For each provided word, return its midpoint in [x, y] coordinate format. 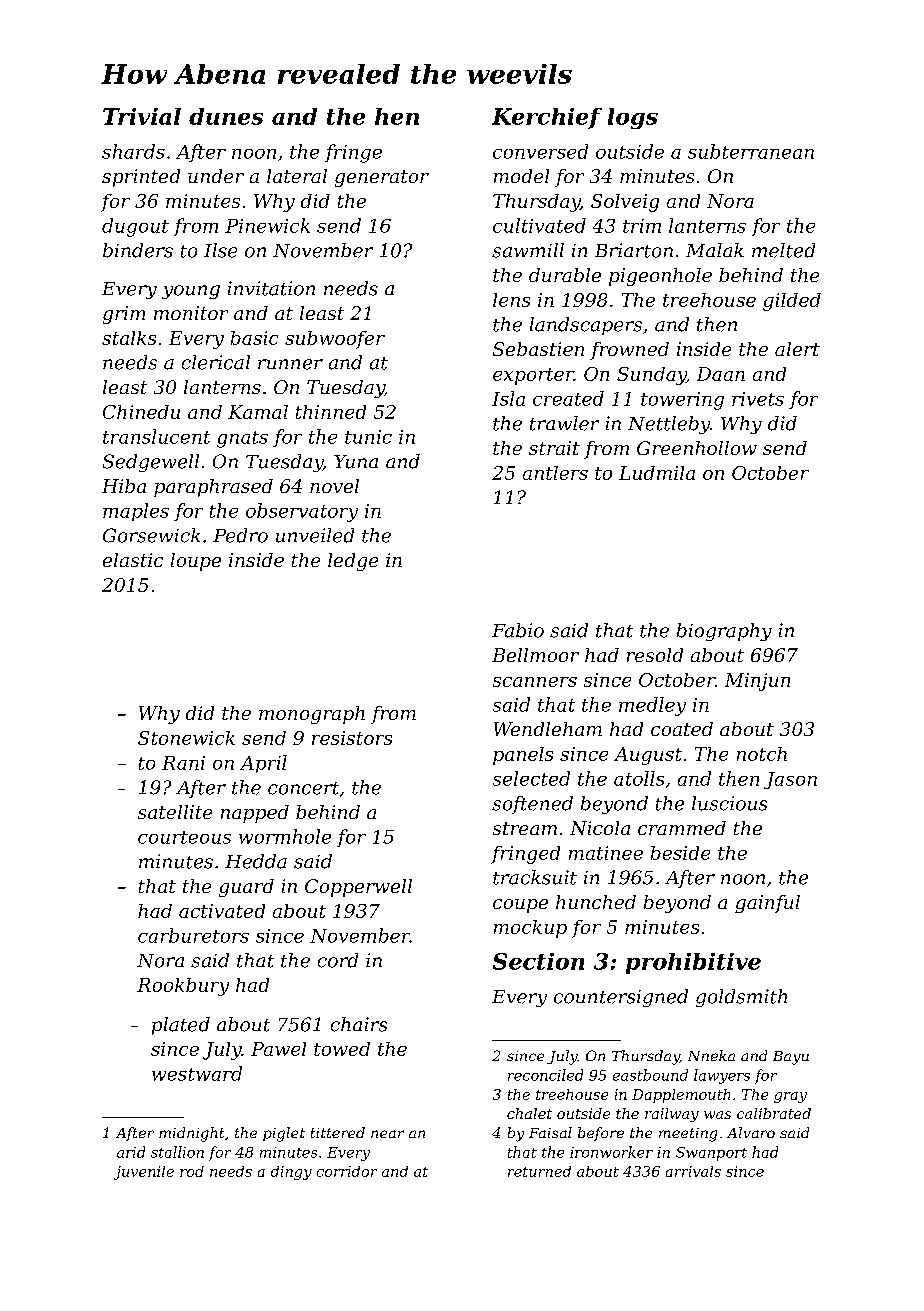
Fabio [518, 630]
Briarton [634, 250]
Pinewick [267, 225]
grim [124, 315]
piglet [284, 1134]
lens [511, 300]
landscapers [586, 326]
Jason [790, 780]
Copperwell [358, 888]
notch [762, 754]
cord [338, 960]
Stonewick [186, 738]
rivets [758, 399]
